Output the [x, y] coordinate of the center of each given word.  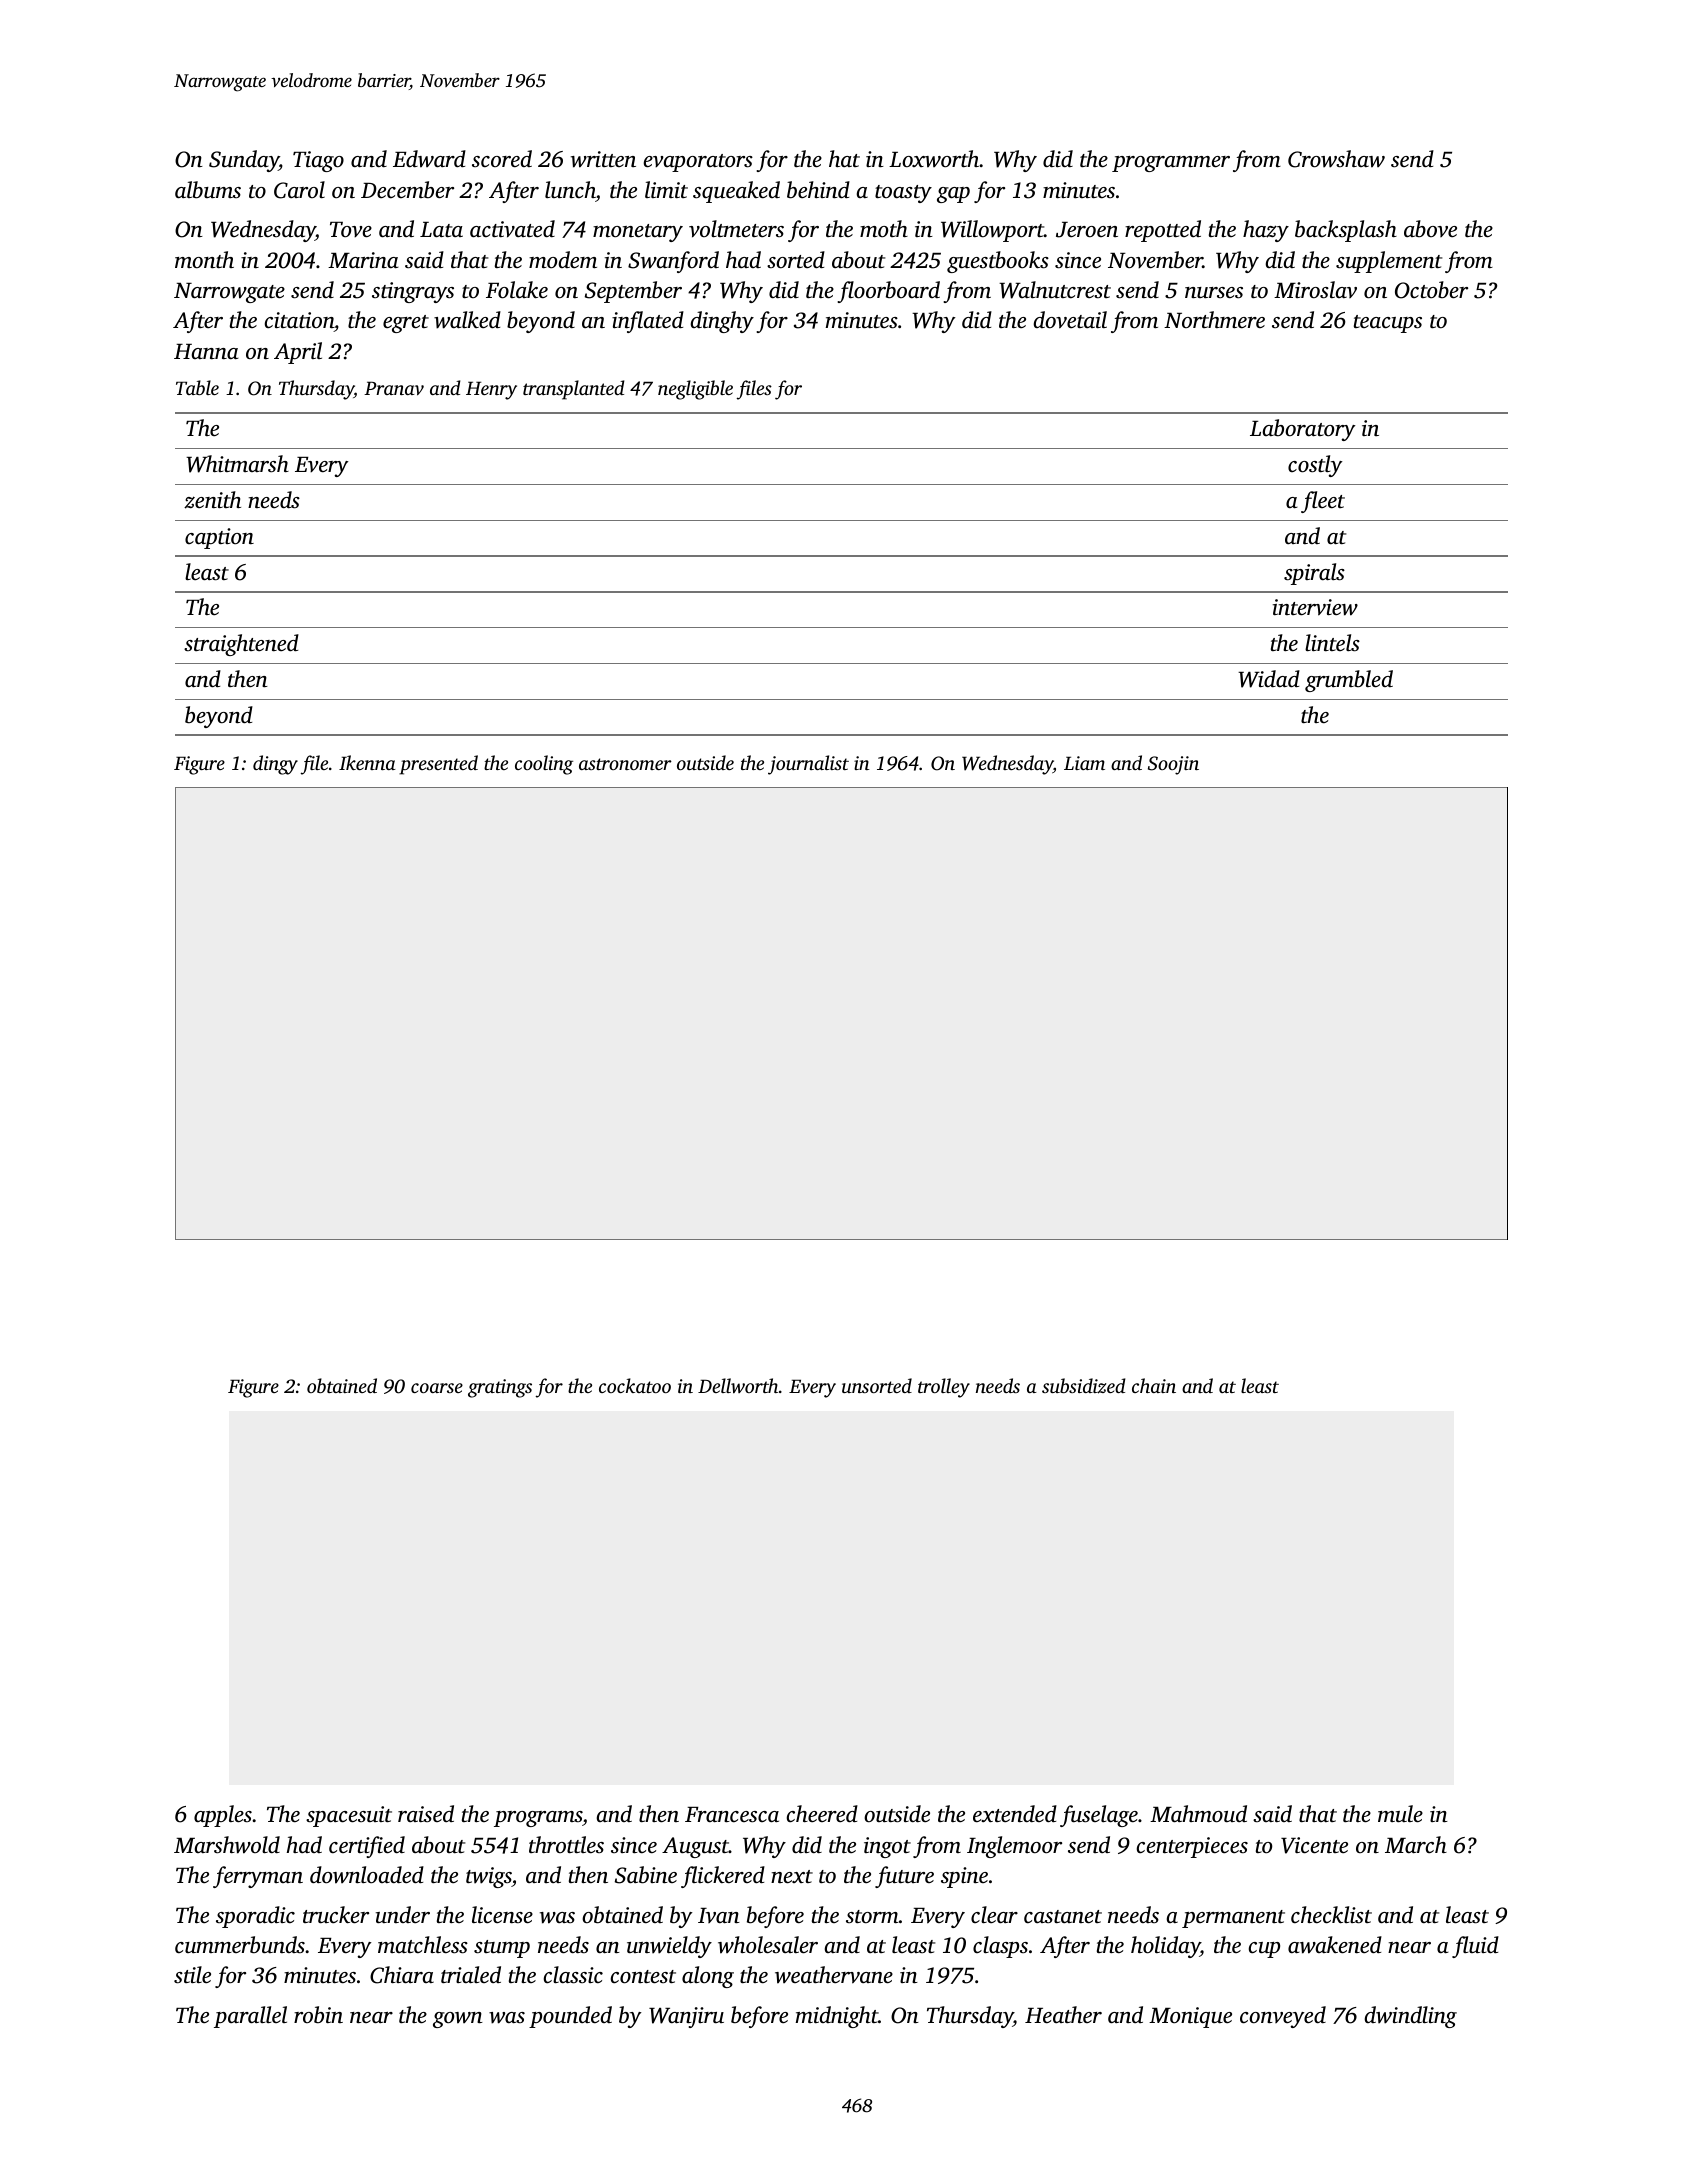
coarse [437, 1388]
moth [884, 228]
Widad [1269, 679]
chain [1154, 1385]
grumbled [1349, 681]
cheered [822, 1814]
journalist [808, 765]
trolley [944, 1388]
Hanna [206, 352]
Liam [1084, 763]
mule [1400, 1814]
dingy [275, 765]
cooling [544, 765]
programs [538, 1819]
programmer [1171, 164]
